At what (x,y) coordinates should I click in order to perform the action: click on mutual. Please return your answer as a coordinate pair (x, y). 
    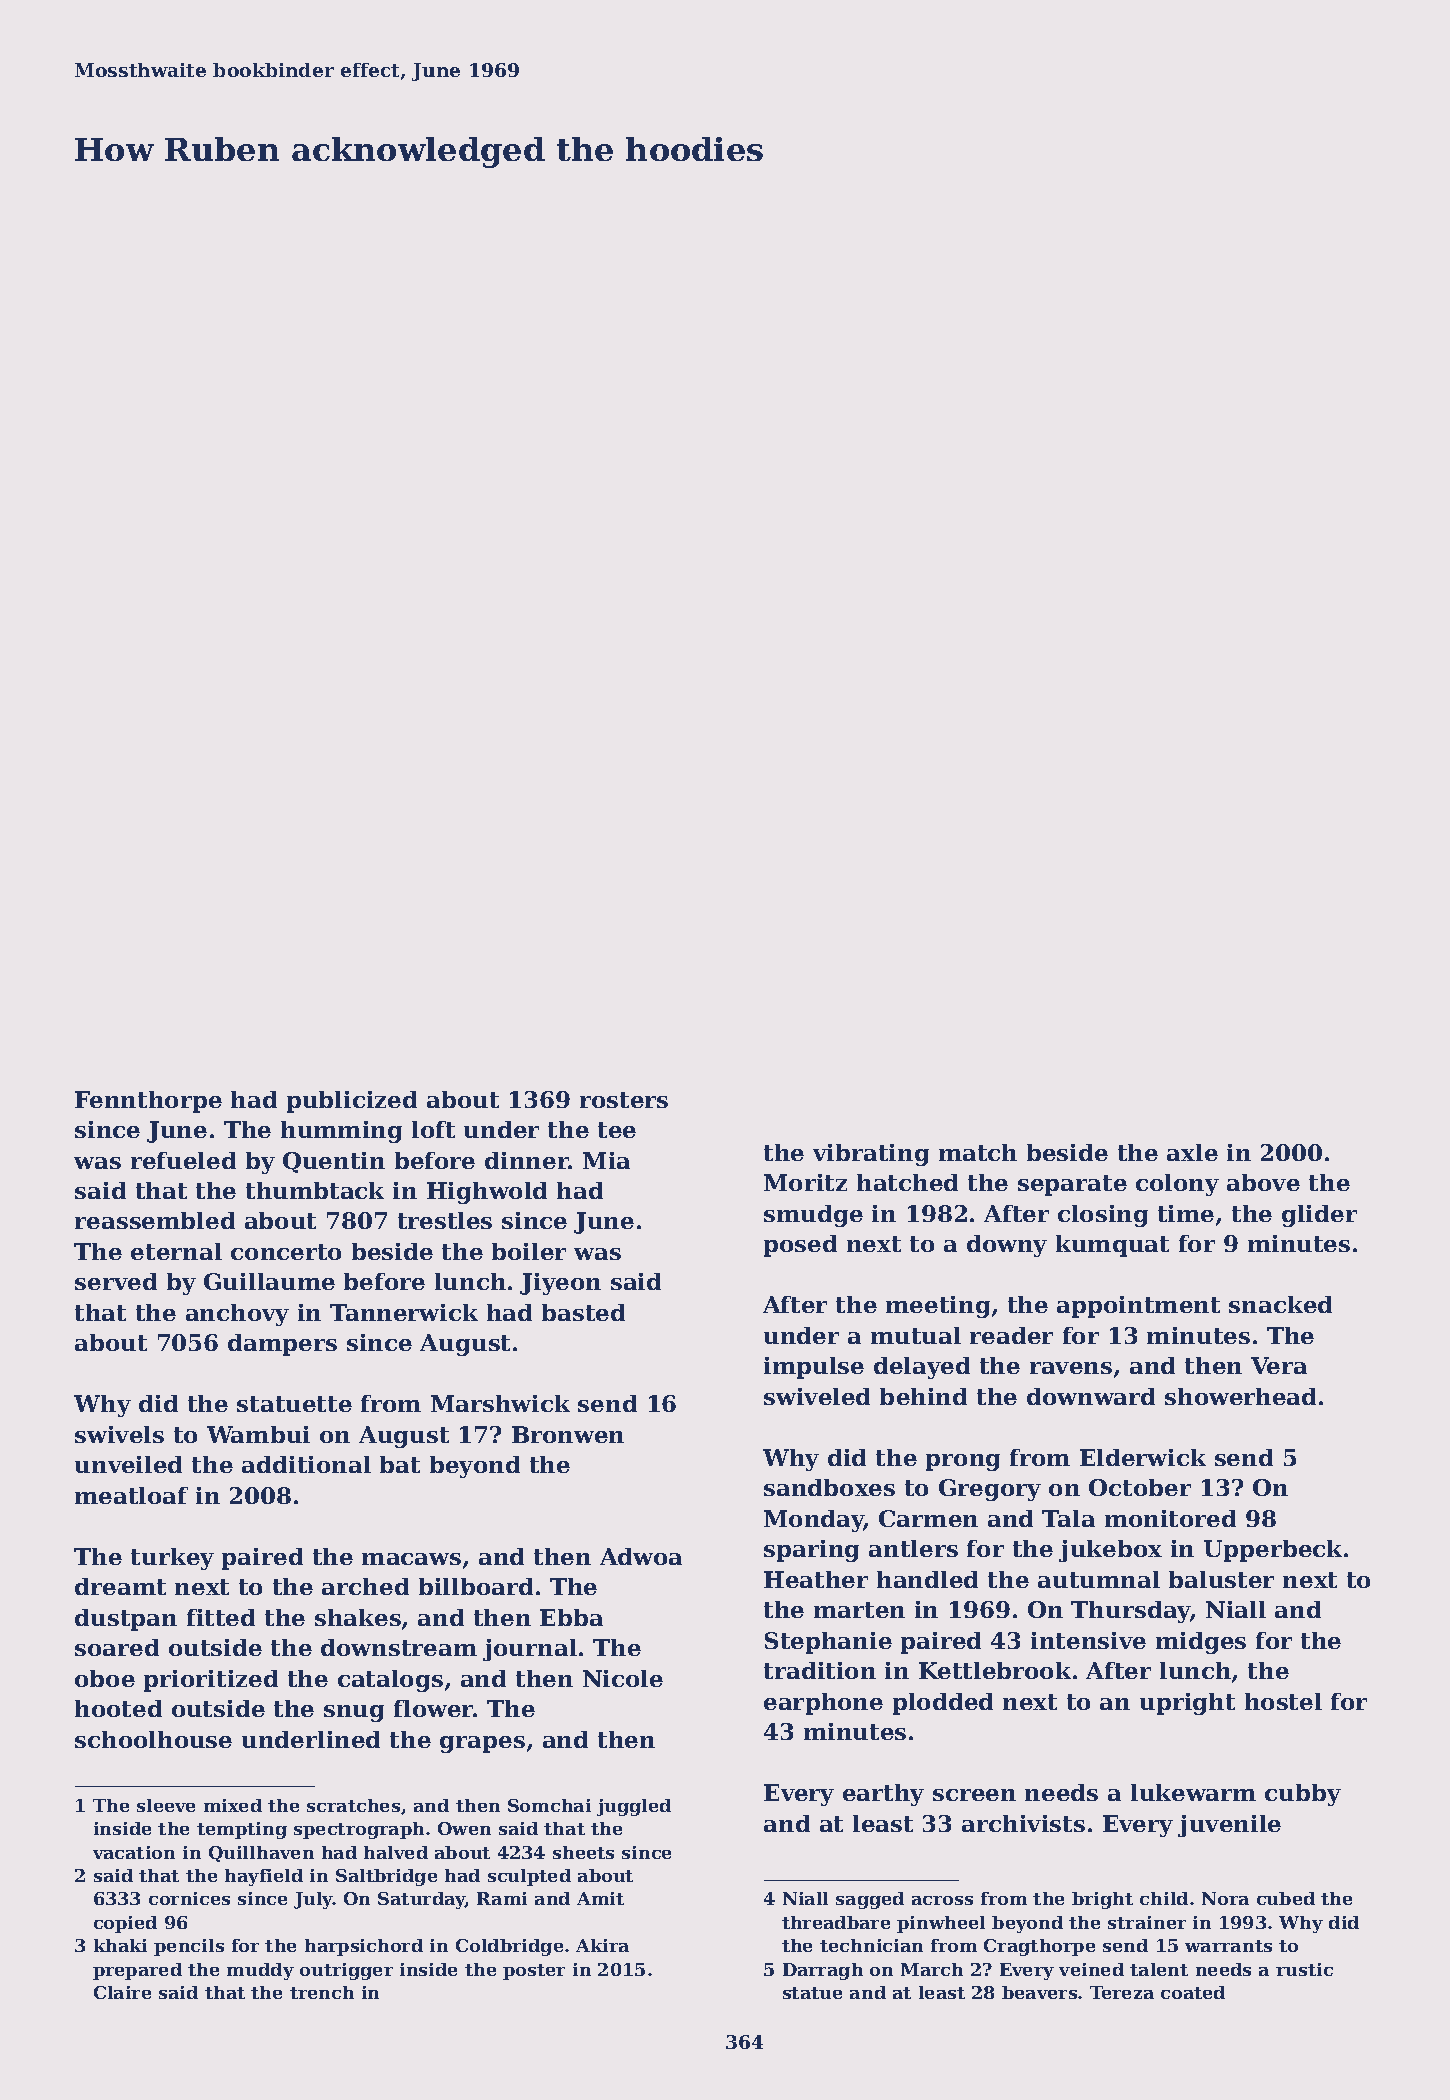
    Looking at the image, I should click on (916, 1335).
